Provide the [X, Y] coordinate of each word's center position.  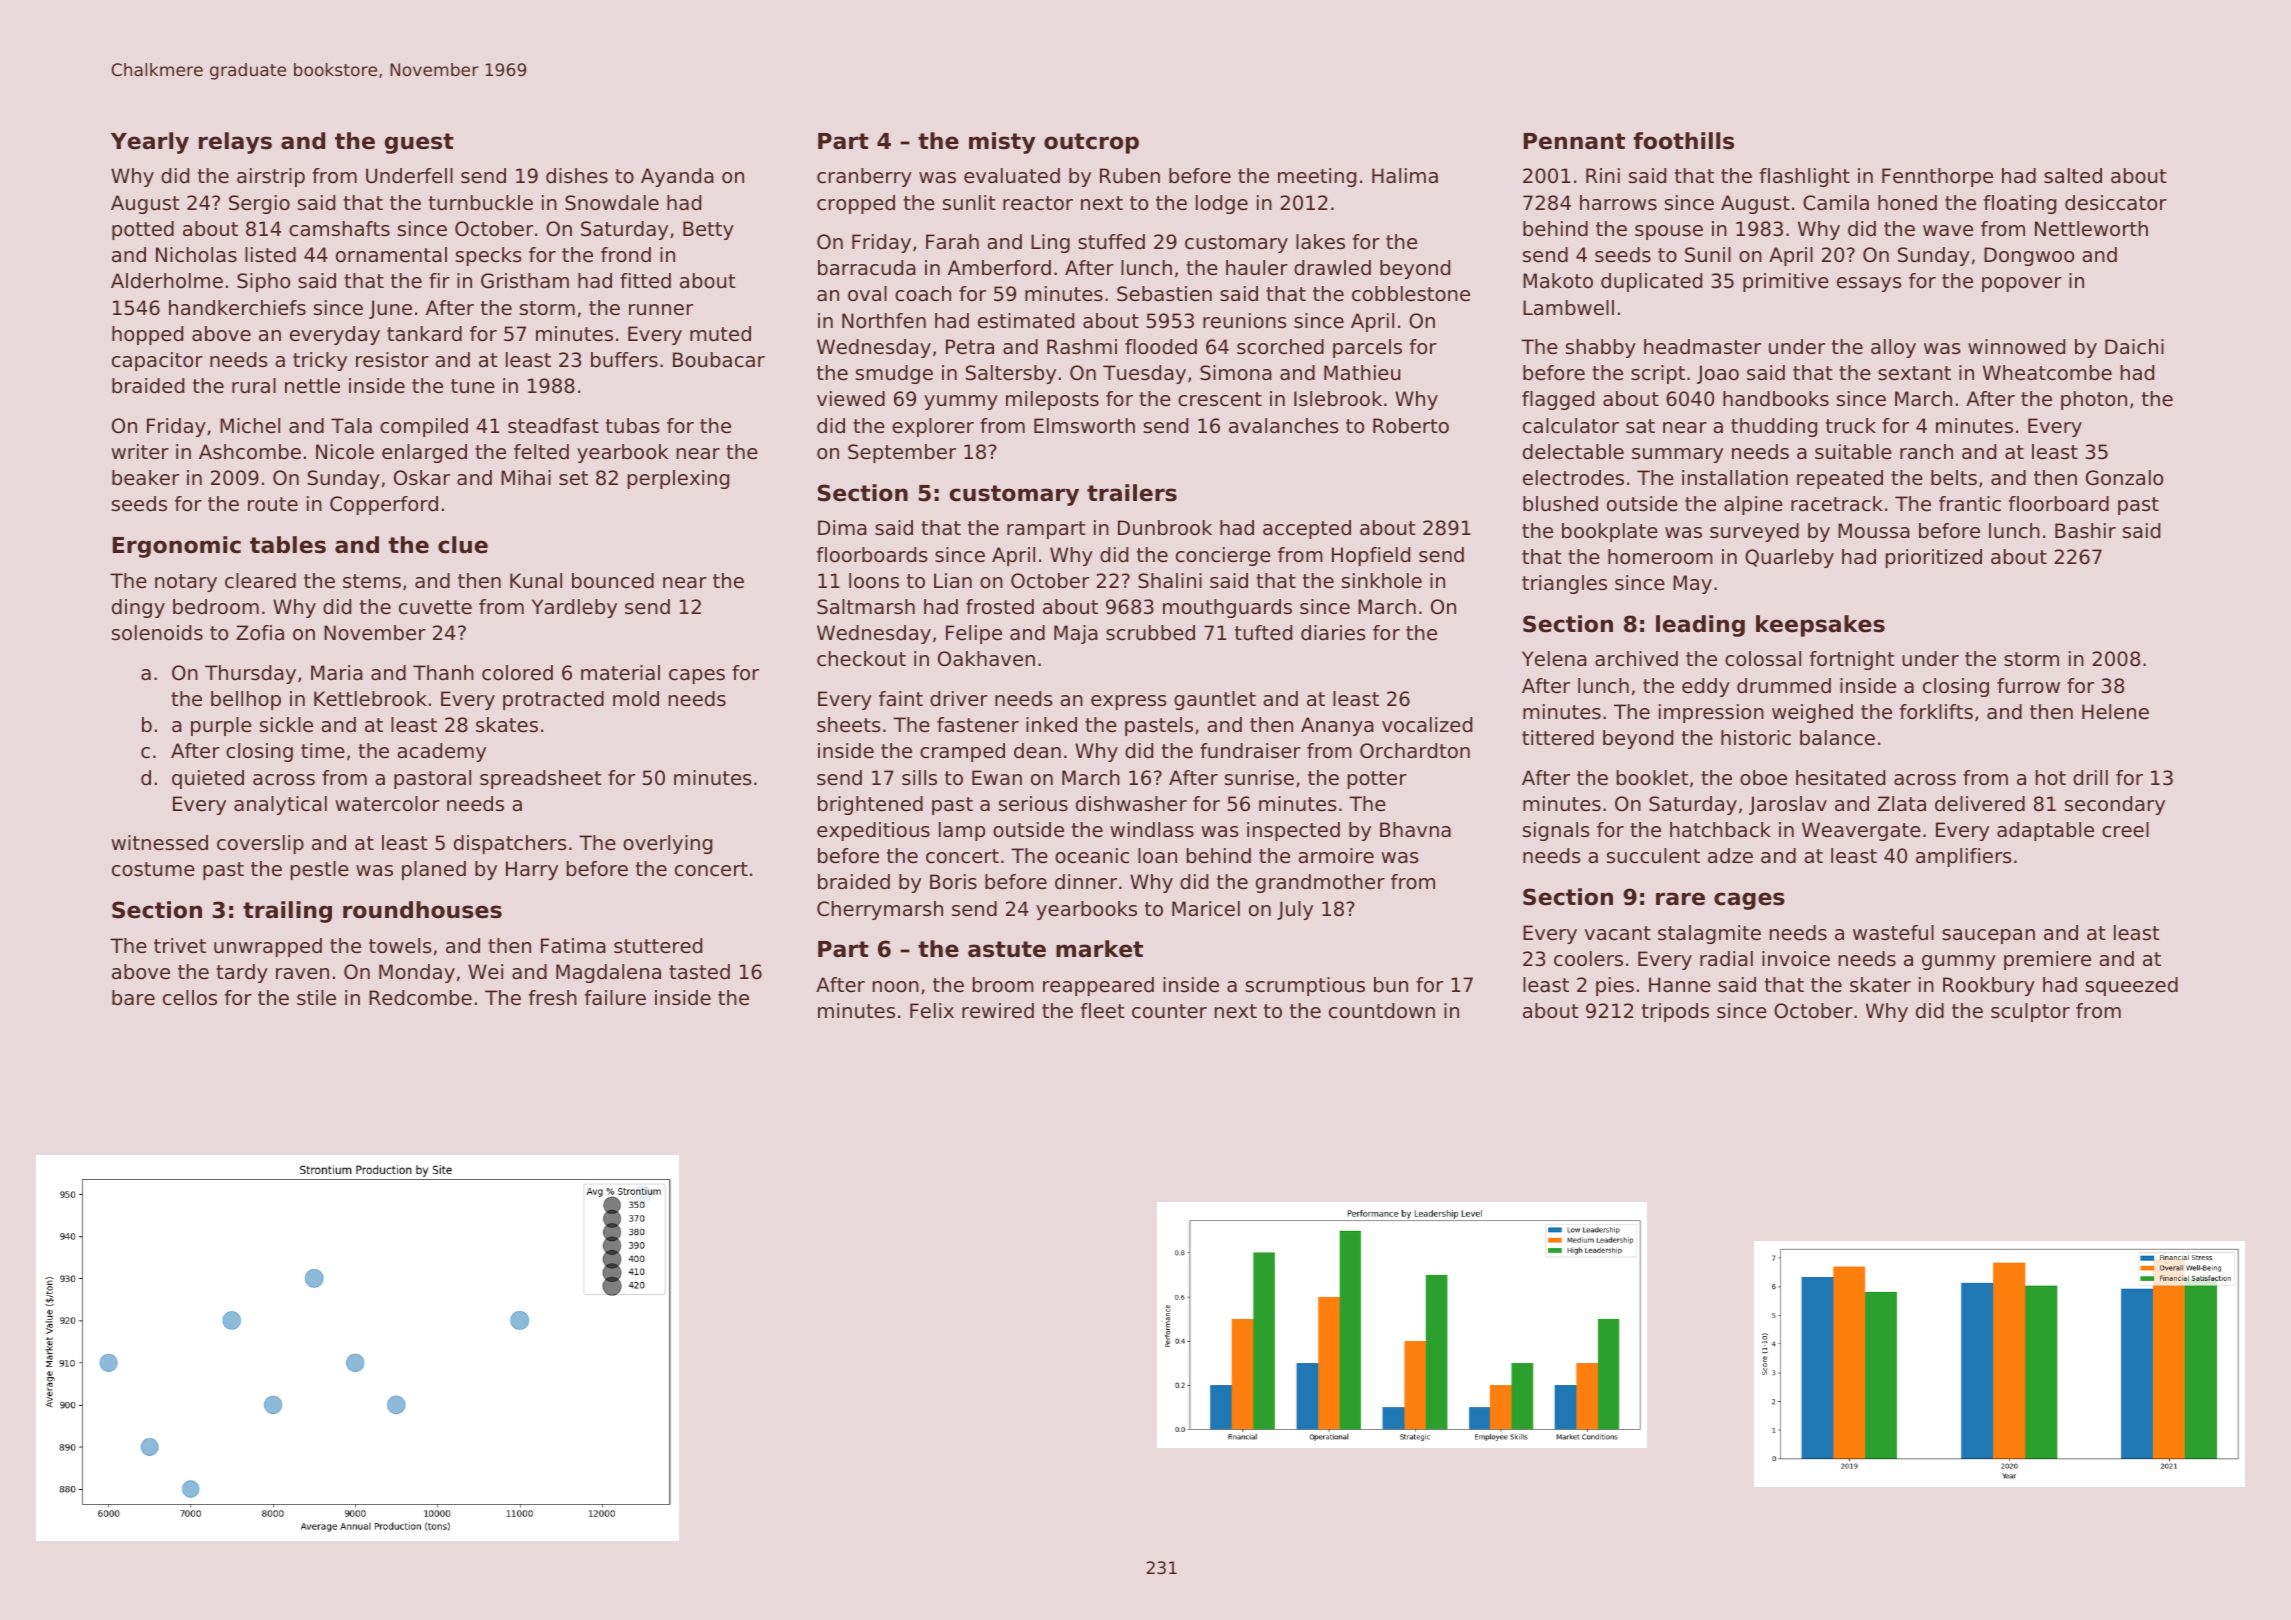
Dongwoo [2029, 256]
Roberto [1411, 426]
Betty [708, 230]
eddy [1706, 687]
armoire [1336, 856]
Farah [952, 242]
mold [636, 699]
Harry [532, 870]
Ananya [1337, 726]
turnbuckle [481, 203]
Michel [250, 426]
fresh [553, 997]
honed [1907, 203]
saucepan [1988, 936]
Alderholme [167, 281]
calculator [1571, 426]
